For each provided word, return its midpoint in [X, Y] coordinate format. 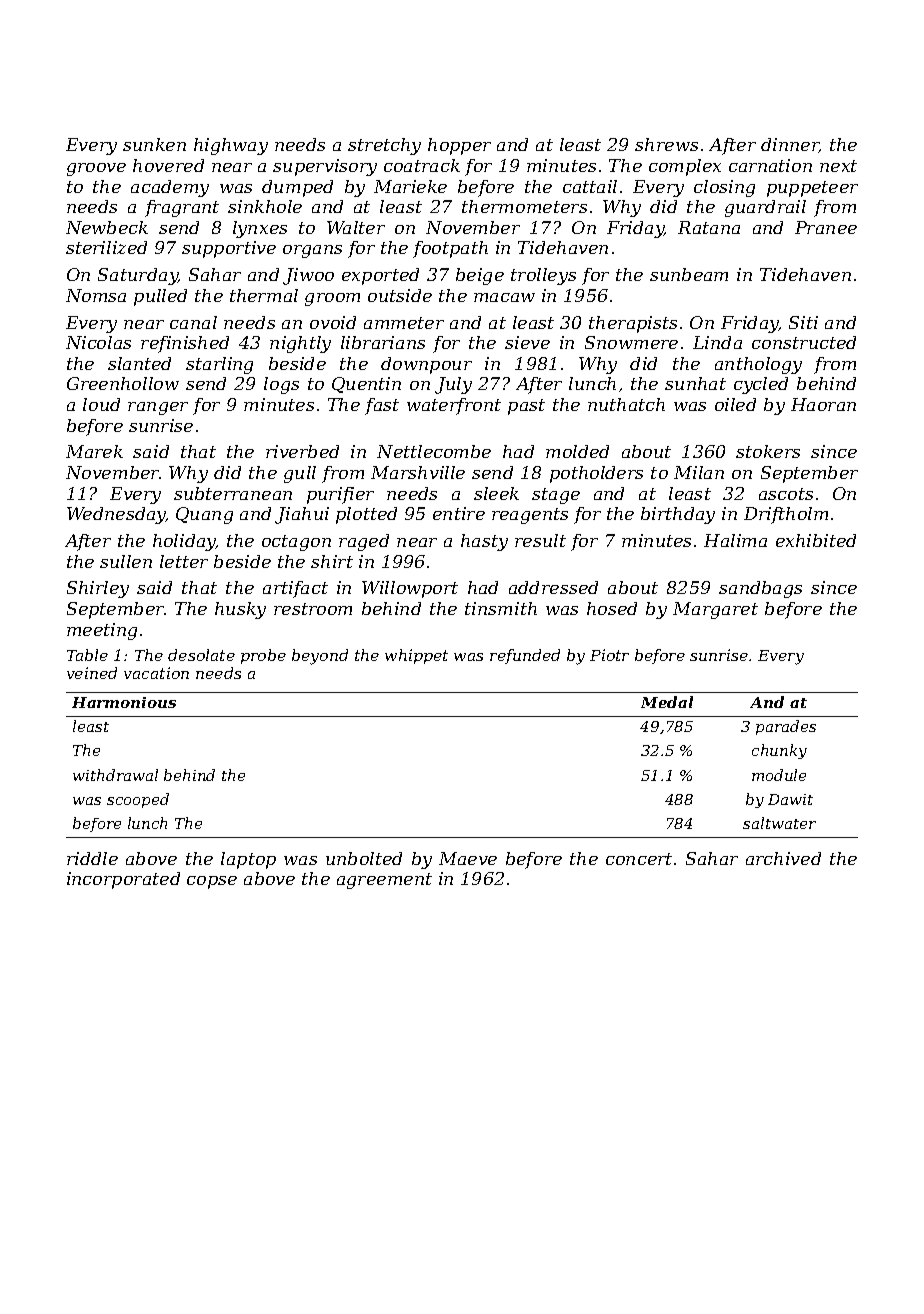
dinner [790, 145]
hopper [459, 146]
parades [786, 727]
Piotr [609, 655]
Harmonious [124, 702]
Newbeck [107, 227]
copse [212, 882]
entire [459, 513]
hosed [612, 608]
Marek [94, 451]
